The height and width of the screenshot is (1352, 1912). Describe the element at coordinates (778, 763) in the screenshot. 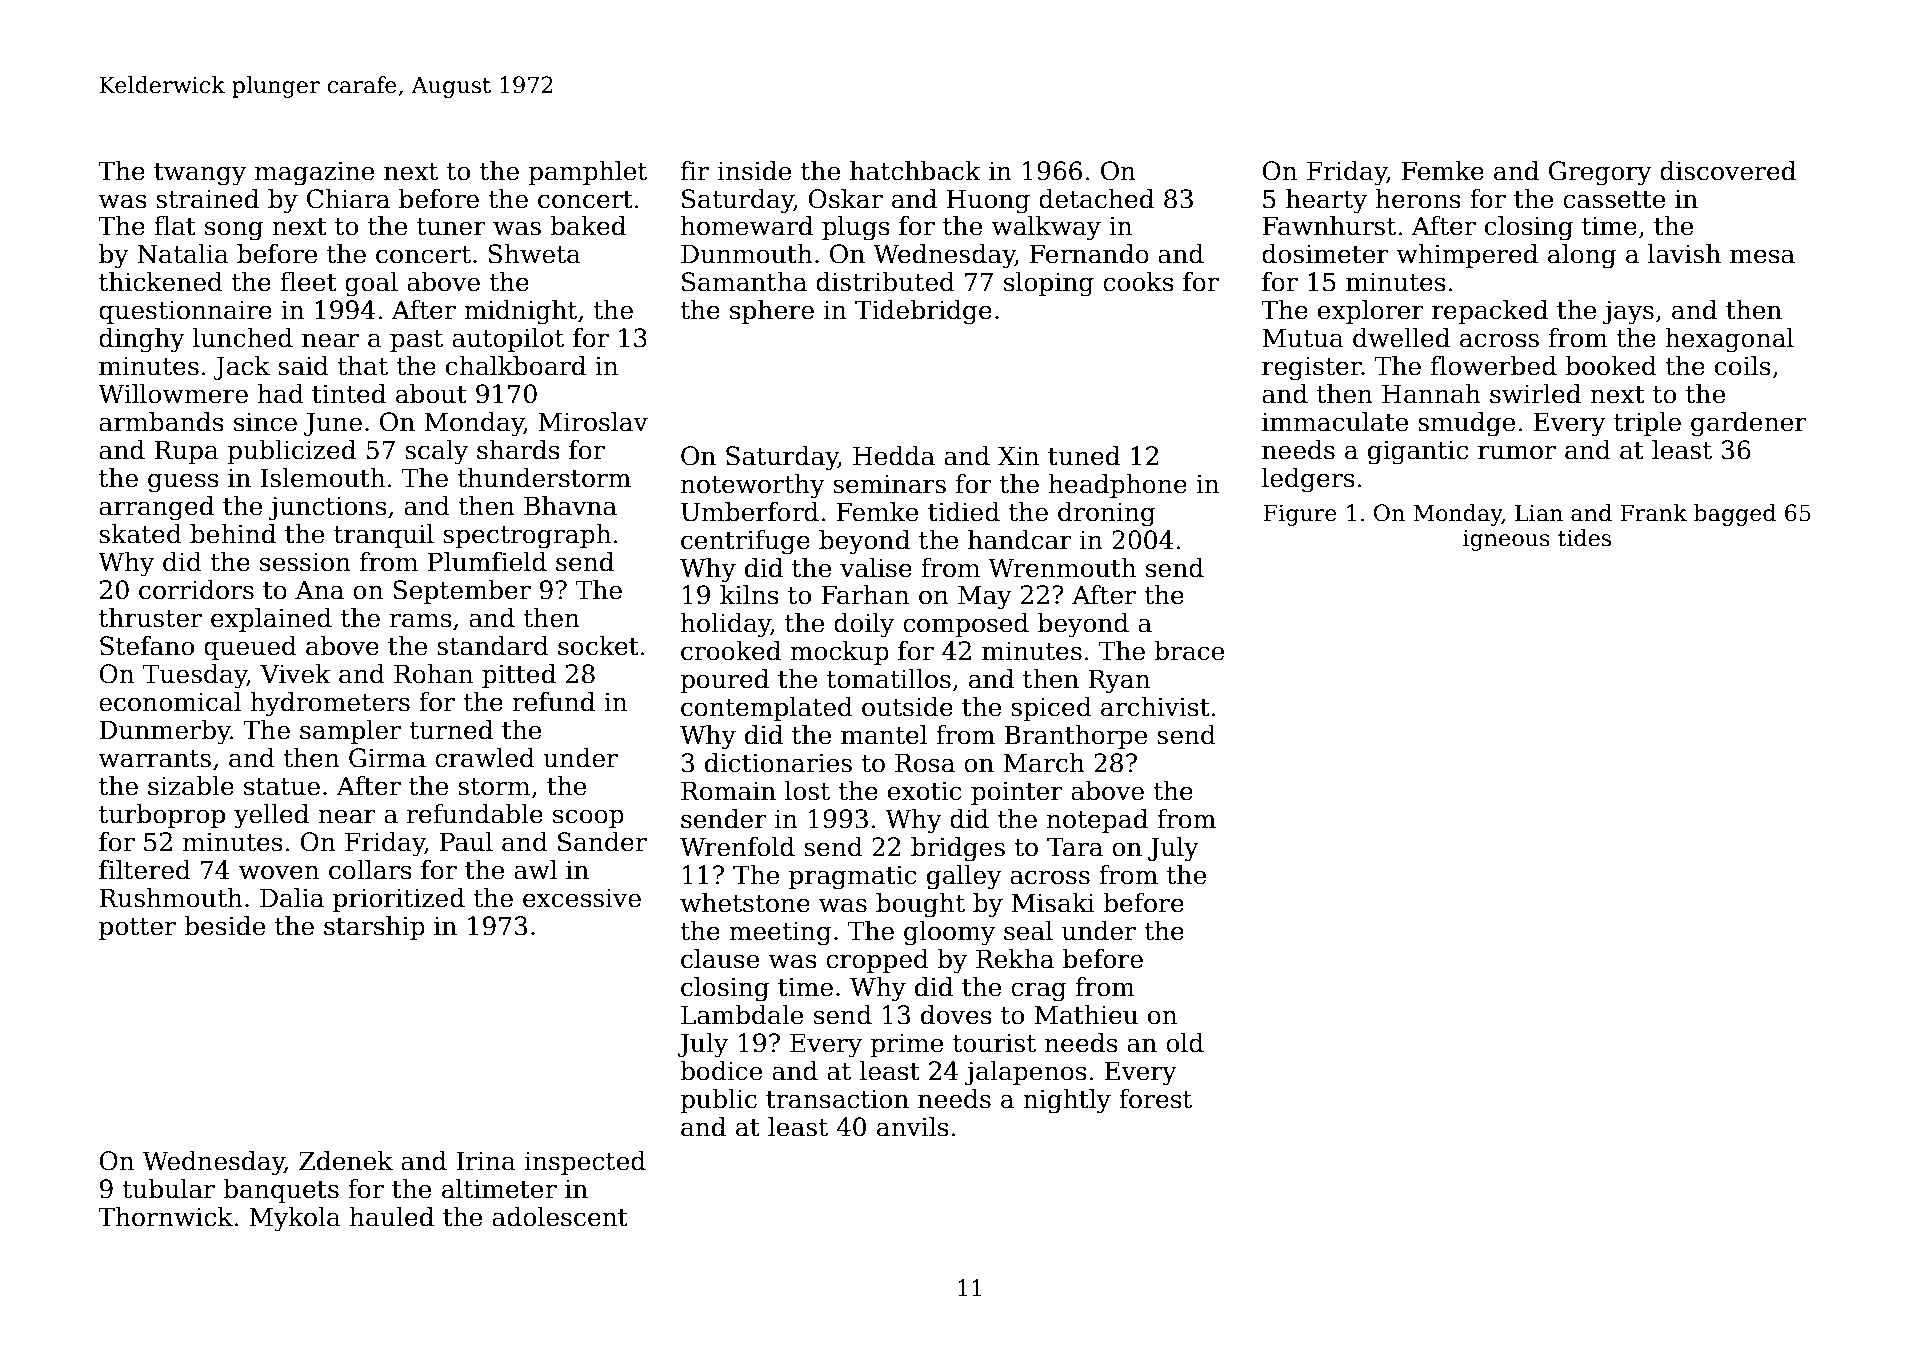

I see `dictionaries` at that location.
